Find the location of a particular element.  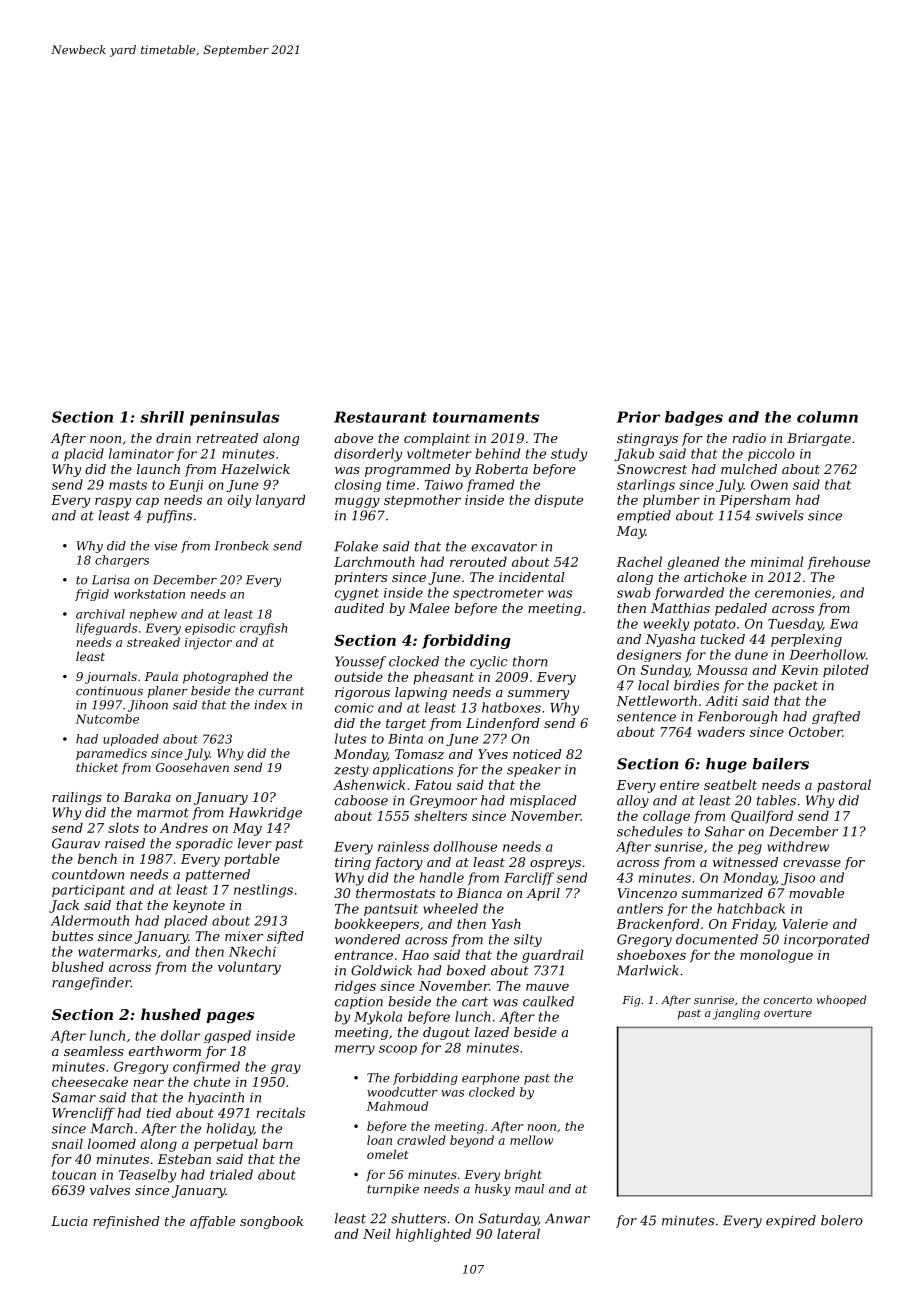

column is located at coordinates (827, 417).
